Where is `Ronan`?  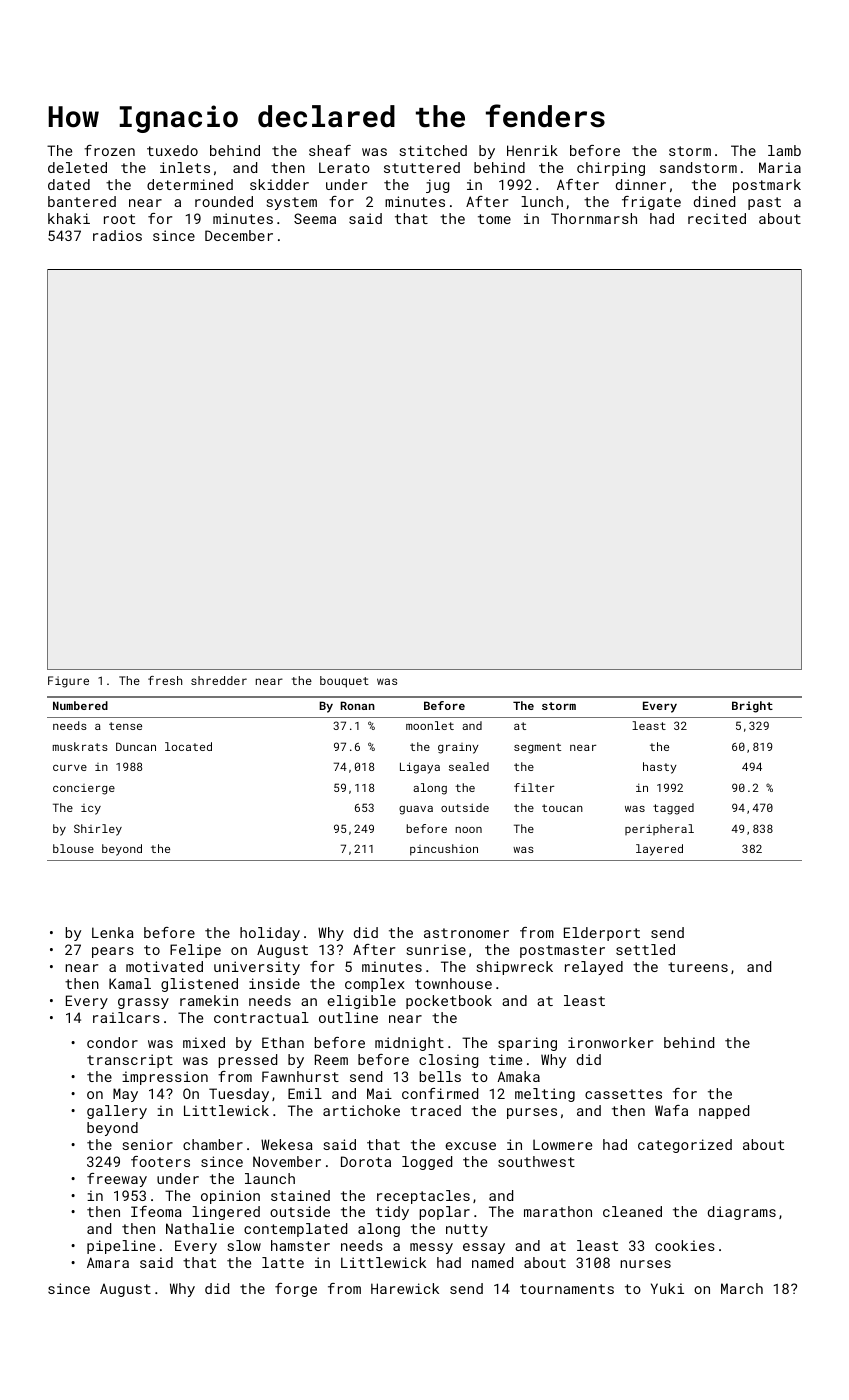 Ronan is located at coordinates (358, 705).
